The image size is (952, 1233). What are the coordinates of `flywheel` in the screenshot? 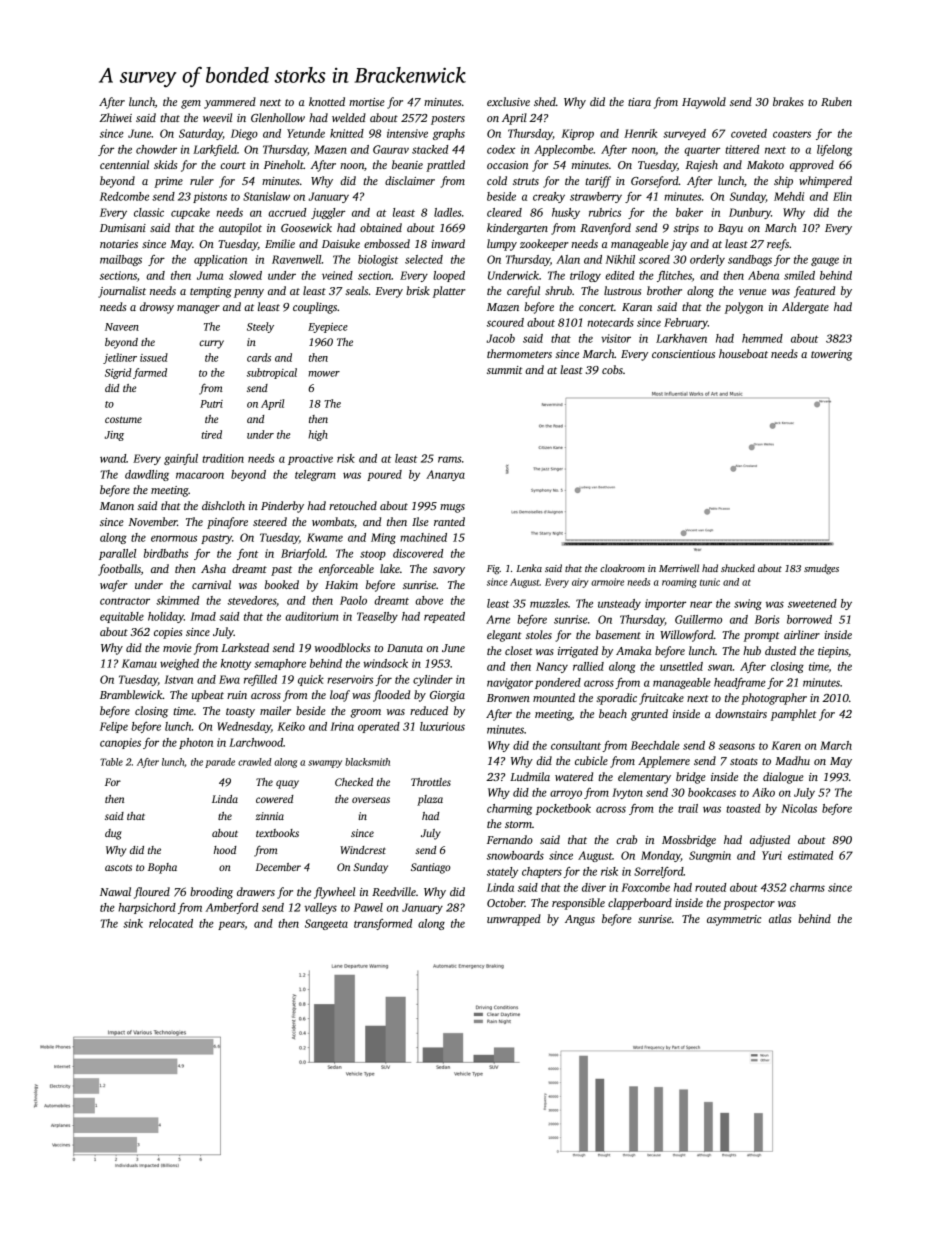 It's located at (334, 893).
